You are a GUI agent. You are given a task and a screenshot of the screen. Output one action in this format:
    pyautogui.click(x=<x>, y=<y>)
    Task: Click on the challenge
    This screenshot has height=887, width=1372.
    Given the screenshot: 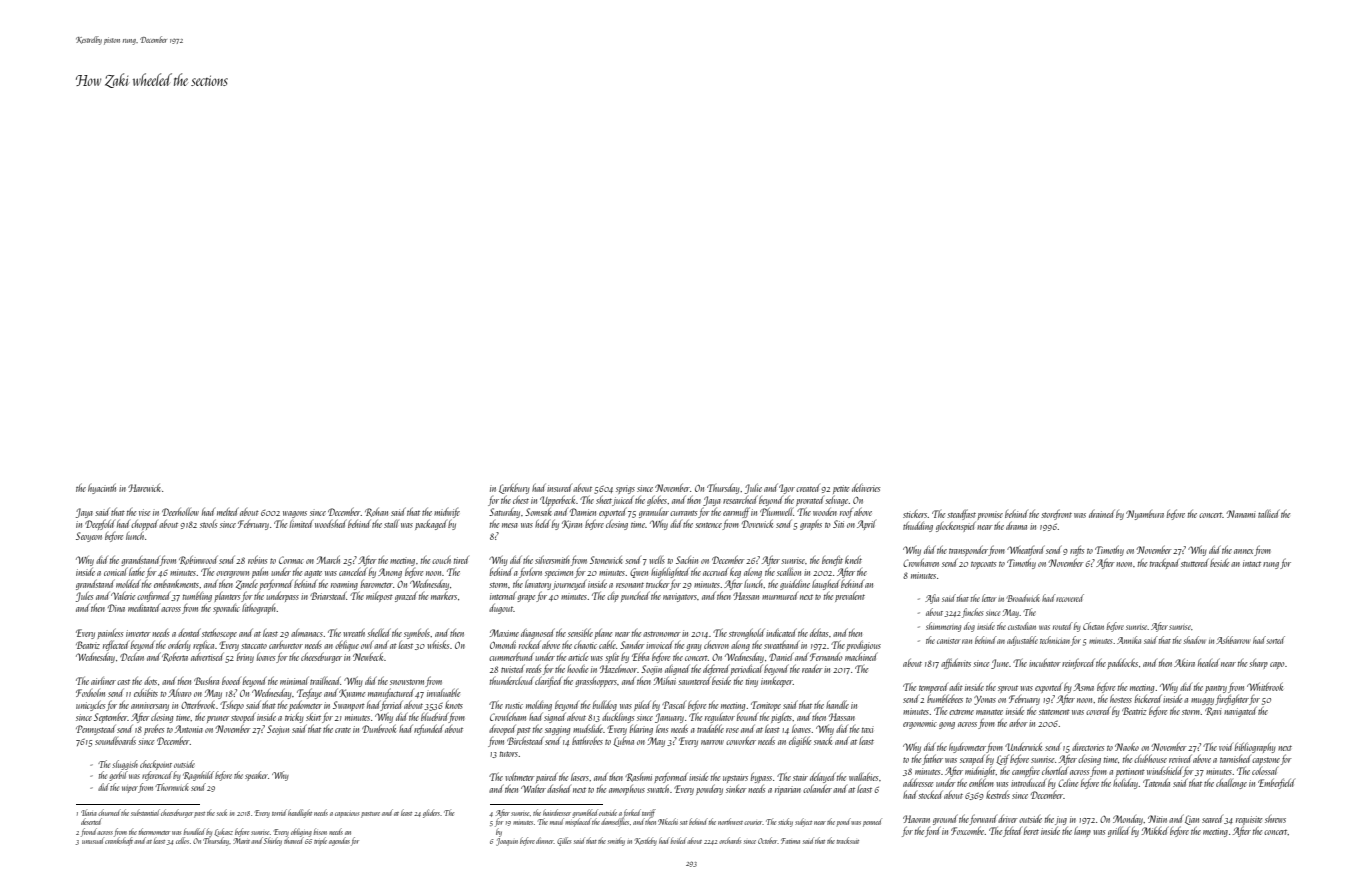 What is the action you would take?
    pyautogui.click(x=1231, y=783)
